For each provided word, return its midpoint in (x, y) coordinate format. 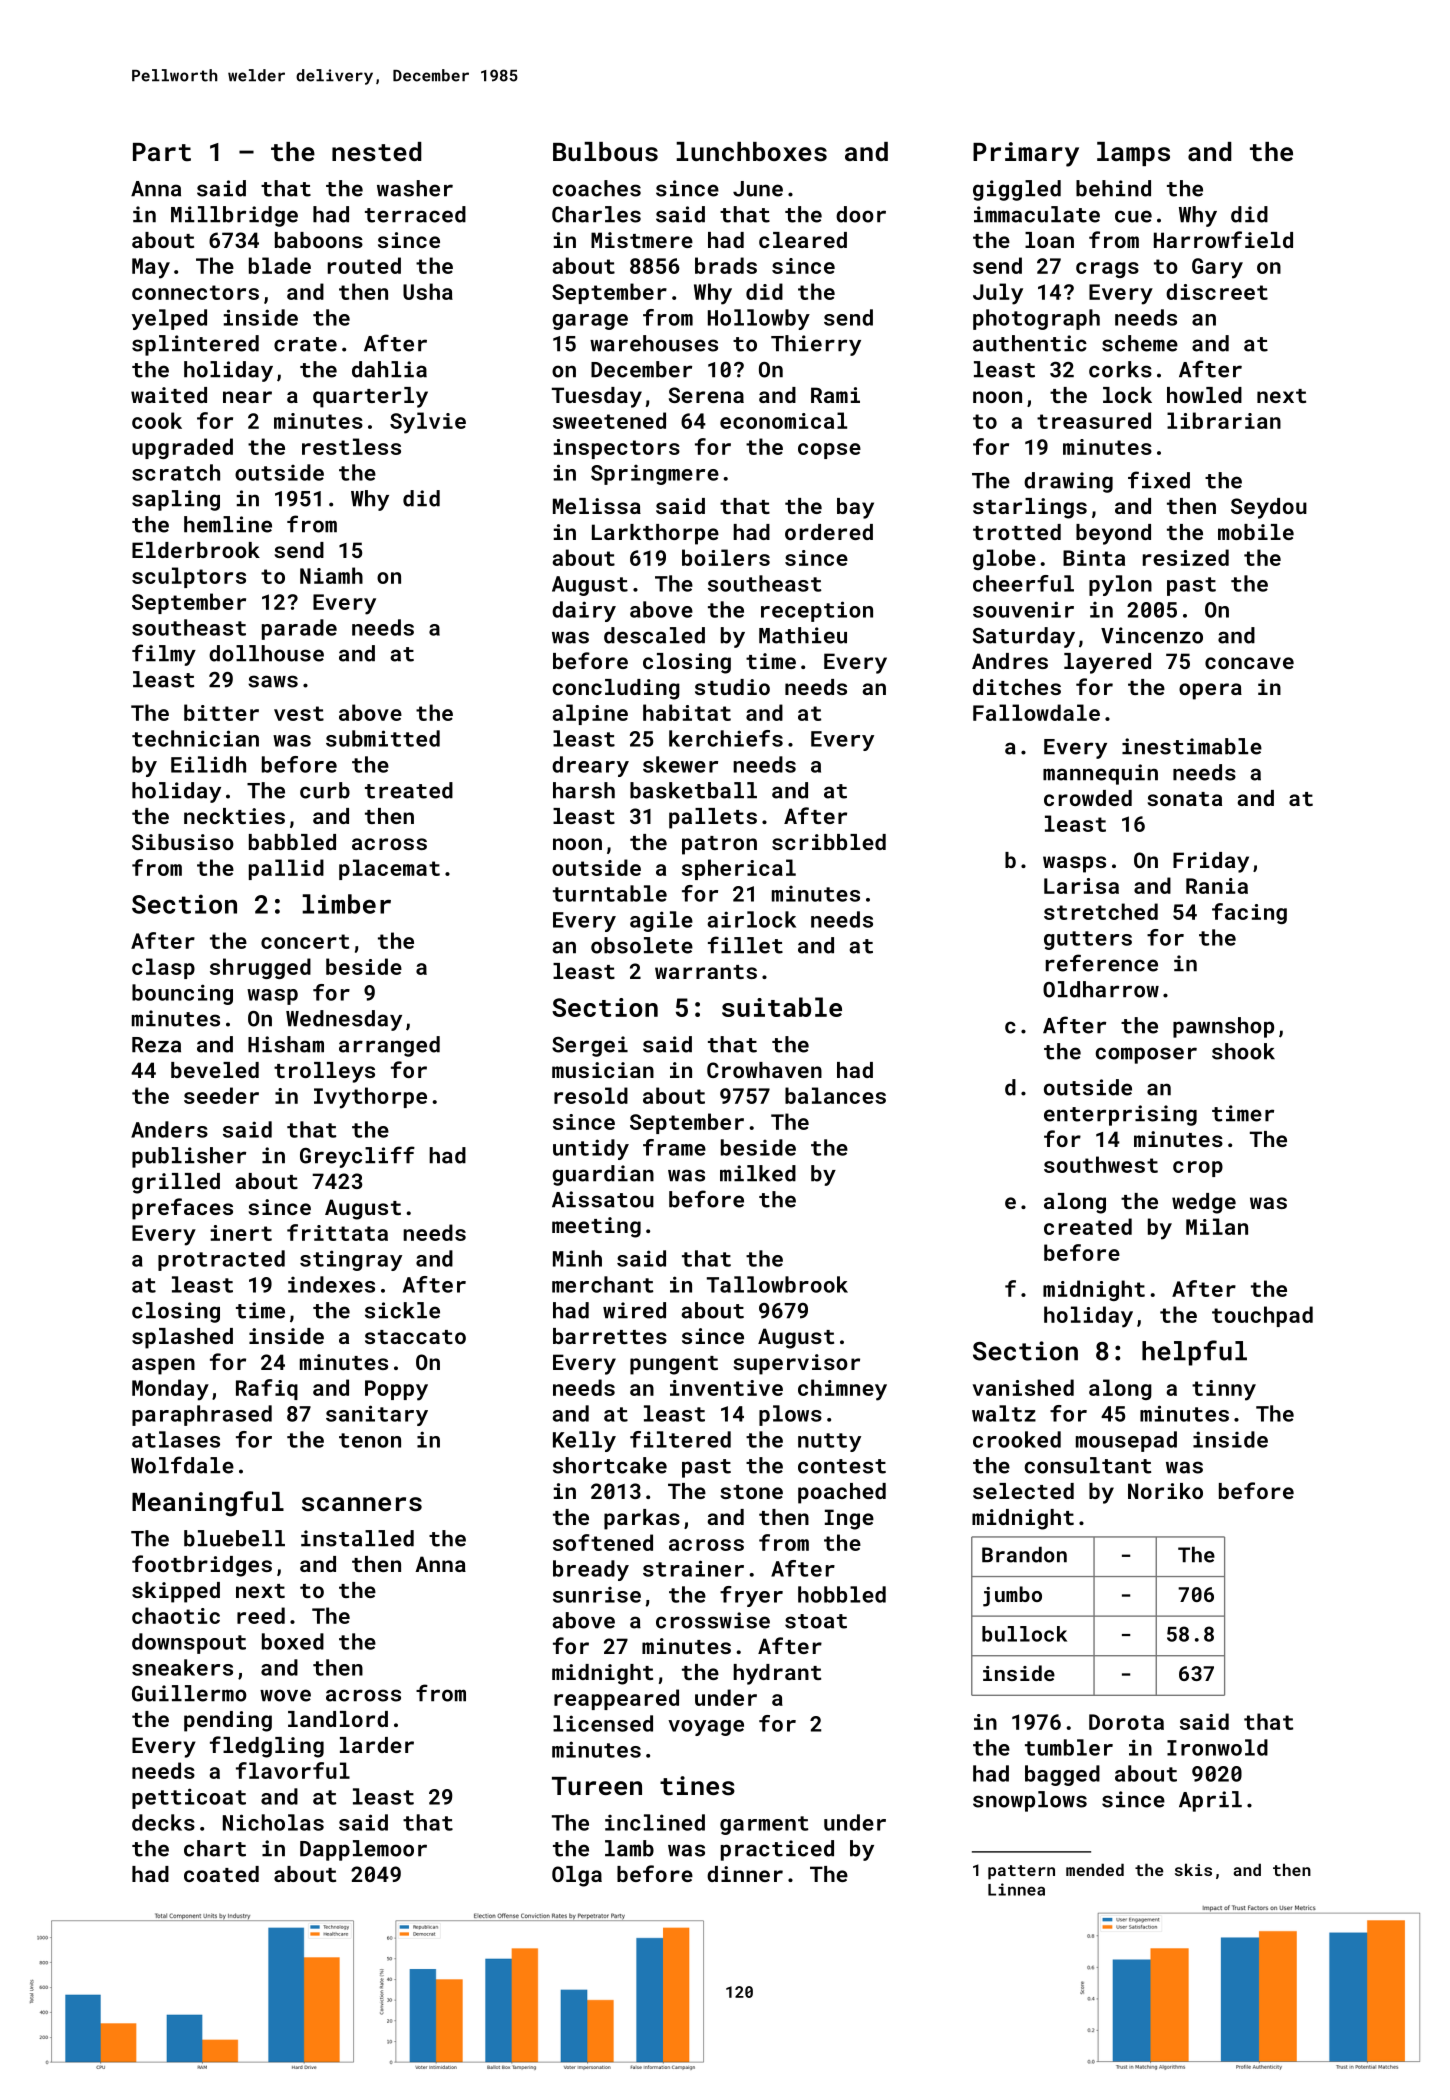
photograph (1036, 319)
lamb (629, 1848)
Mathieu (803, 635)
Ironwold (1217, 1747)
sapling (176, 500)
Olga (577, 1876)
